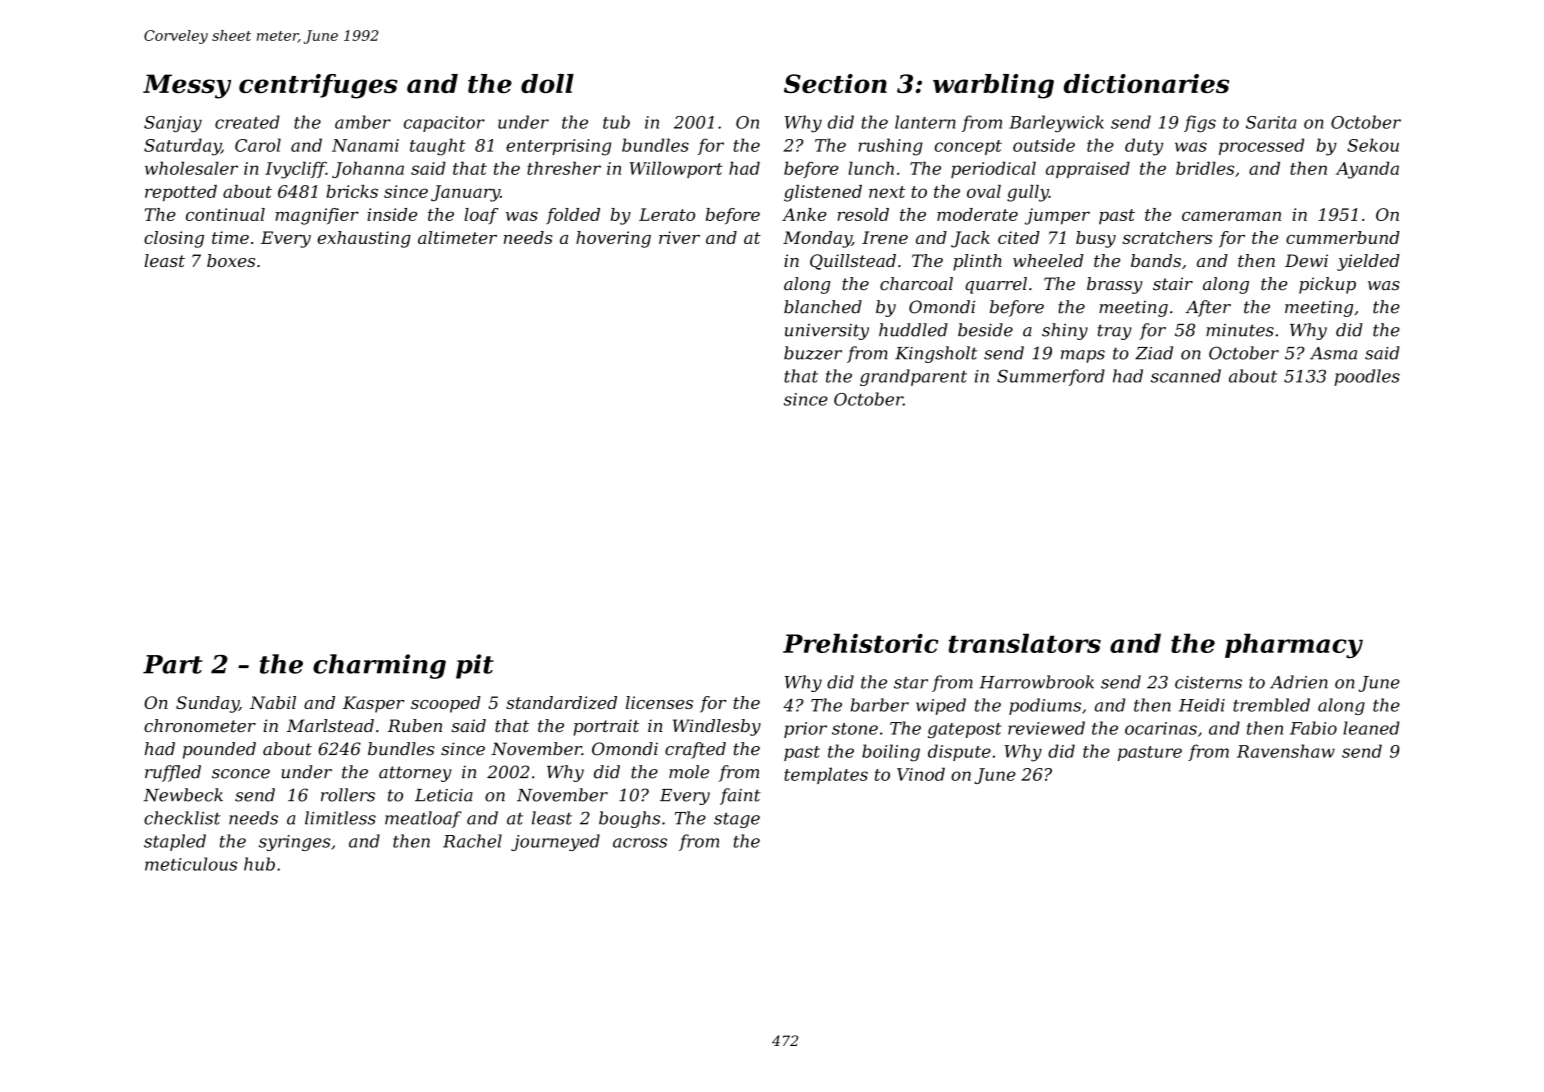 This image has height=1092, width=1544. I want to click on exhausting, so click(364, 239).
